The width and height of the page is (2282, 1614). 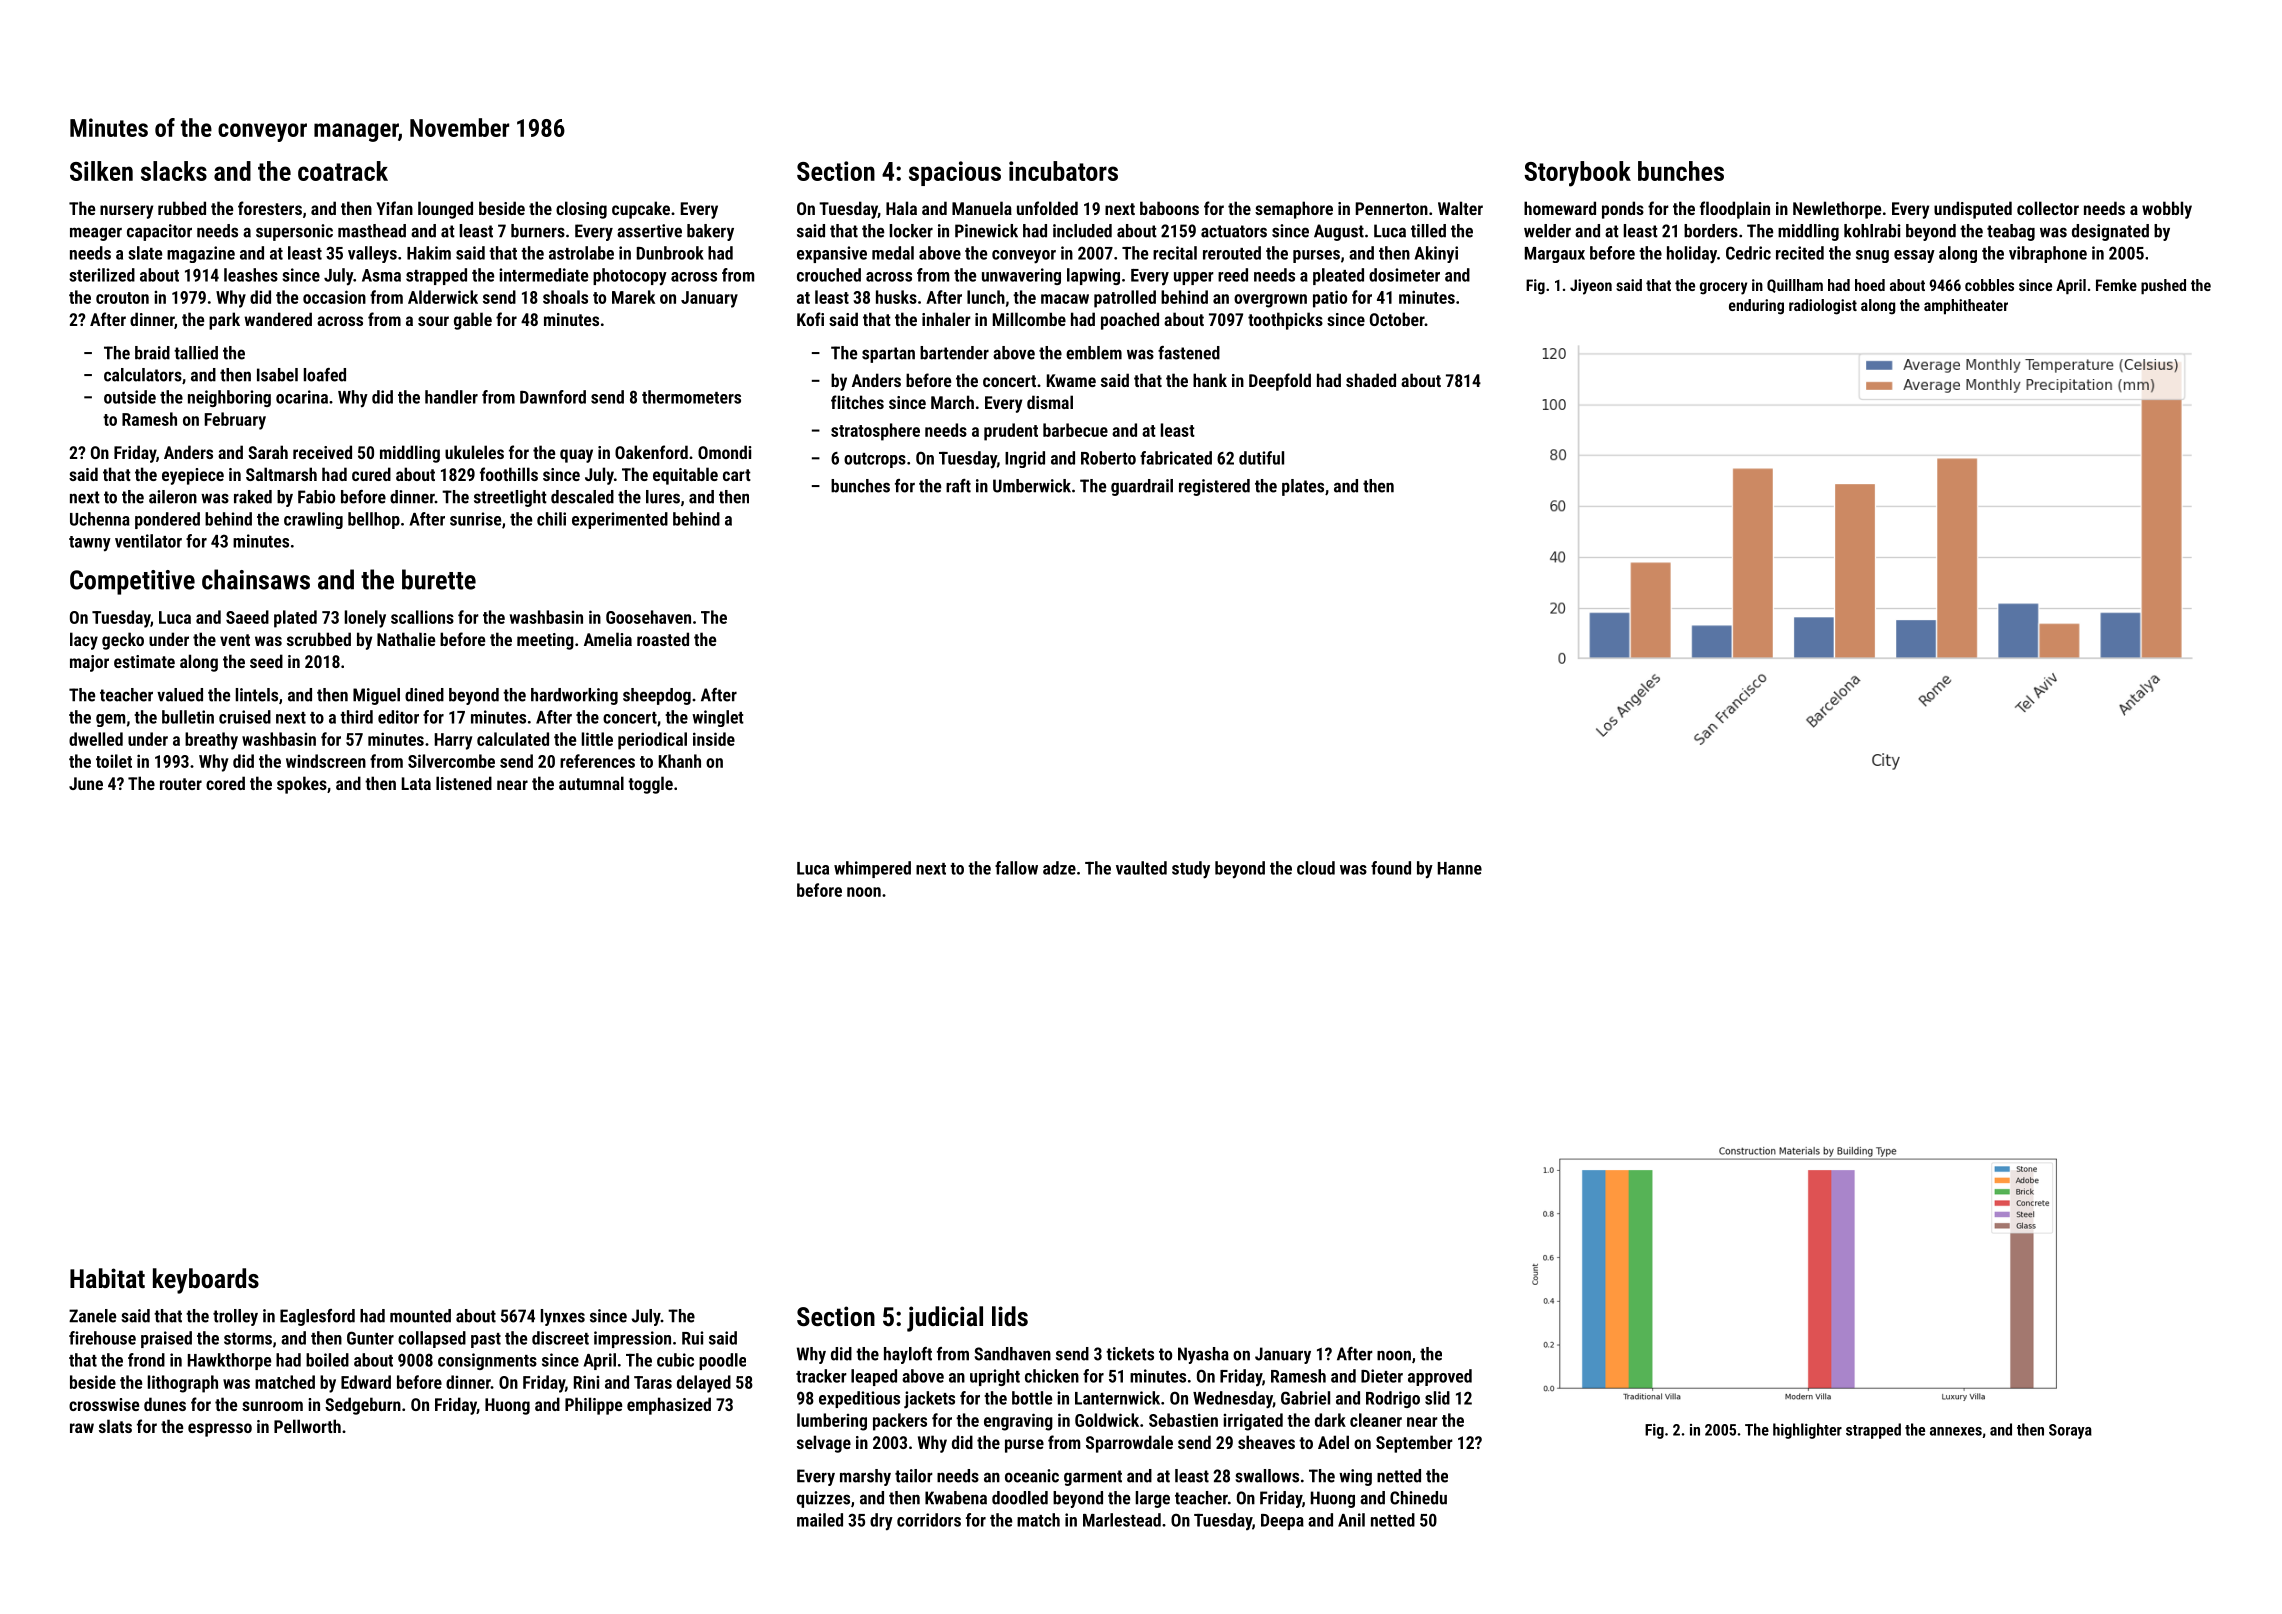 I want to click on whimpered, so click(x=872, y=869).
